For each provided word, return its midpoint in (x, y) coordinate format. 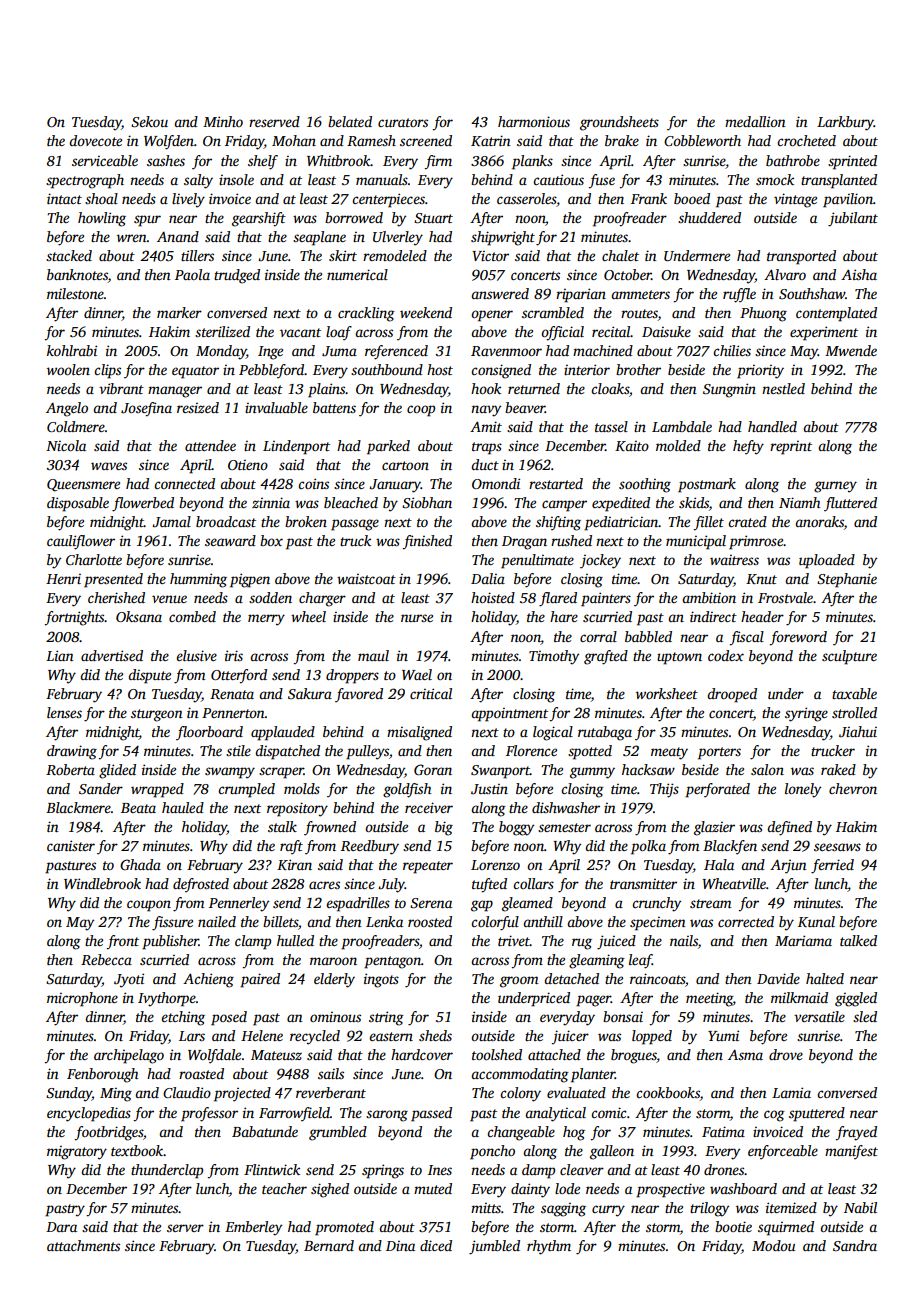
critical (431, 693)
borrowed (354, 217)
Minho (223, 121)
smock (775, 179)
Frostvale (785, 597)
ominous (335, 1017)
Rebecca (106, 959)
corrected (746, 921)
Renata (232, 694)
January (395, 486)
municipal (696, 542)
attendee (210, 445)
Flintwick (272, 1169)
